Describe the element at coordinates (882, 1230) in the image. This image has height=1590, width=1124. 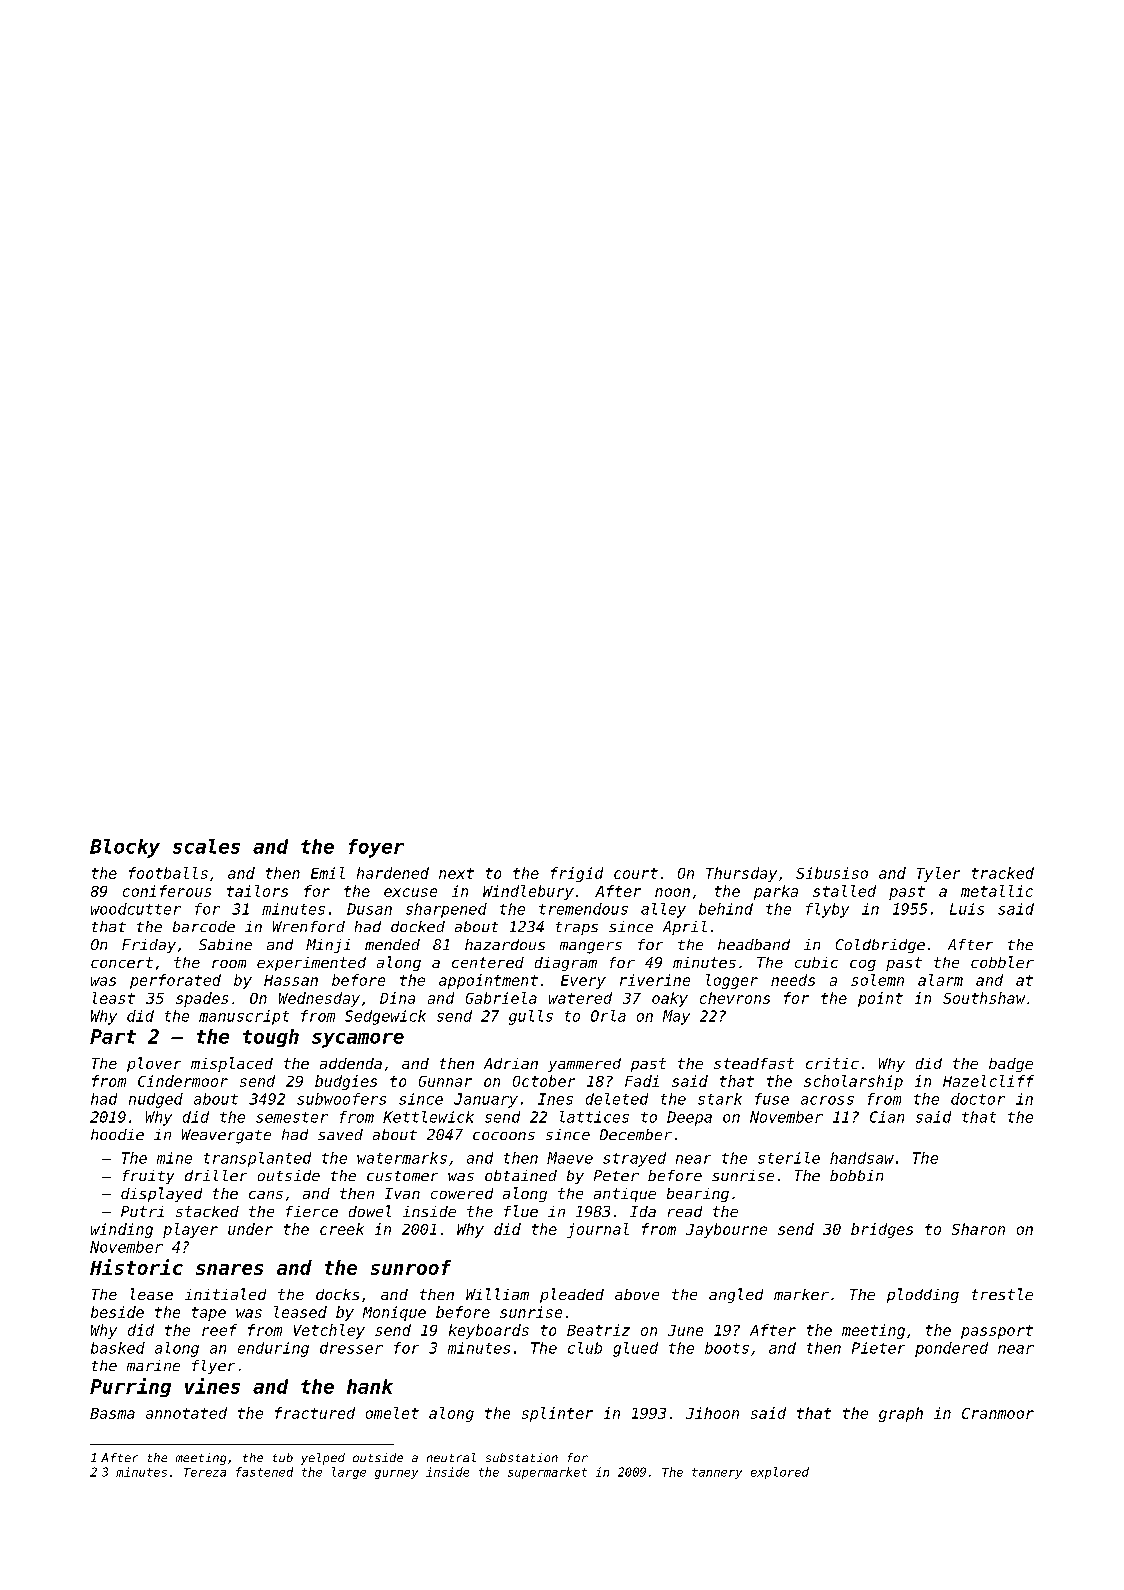
I see `bridges` at that location.
